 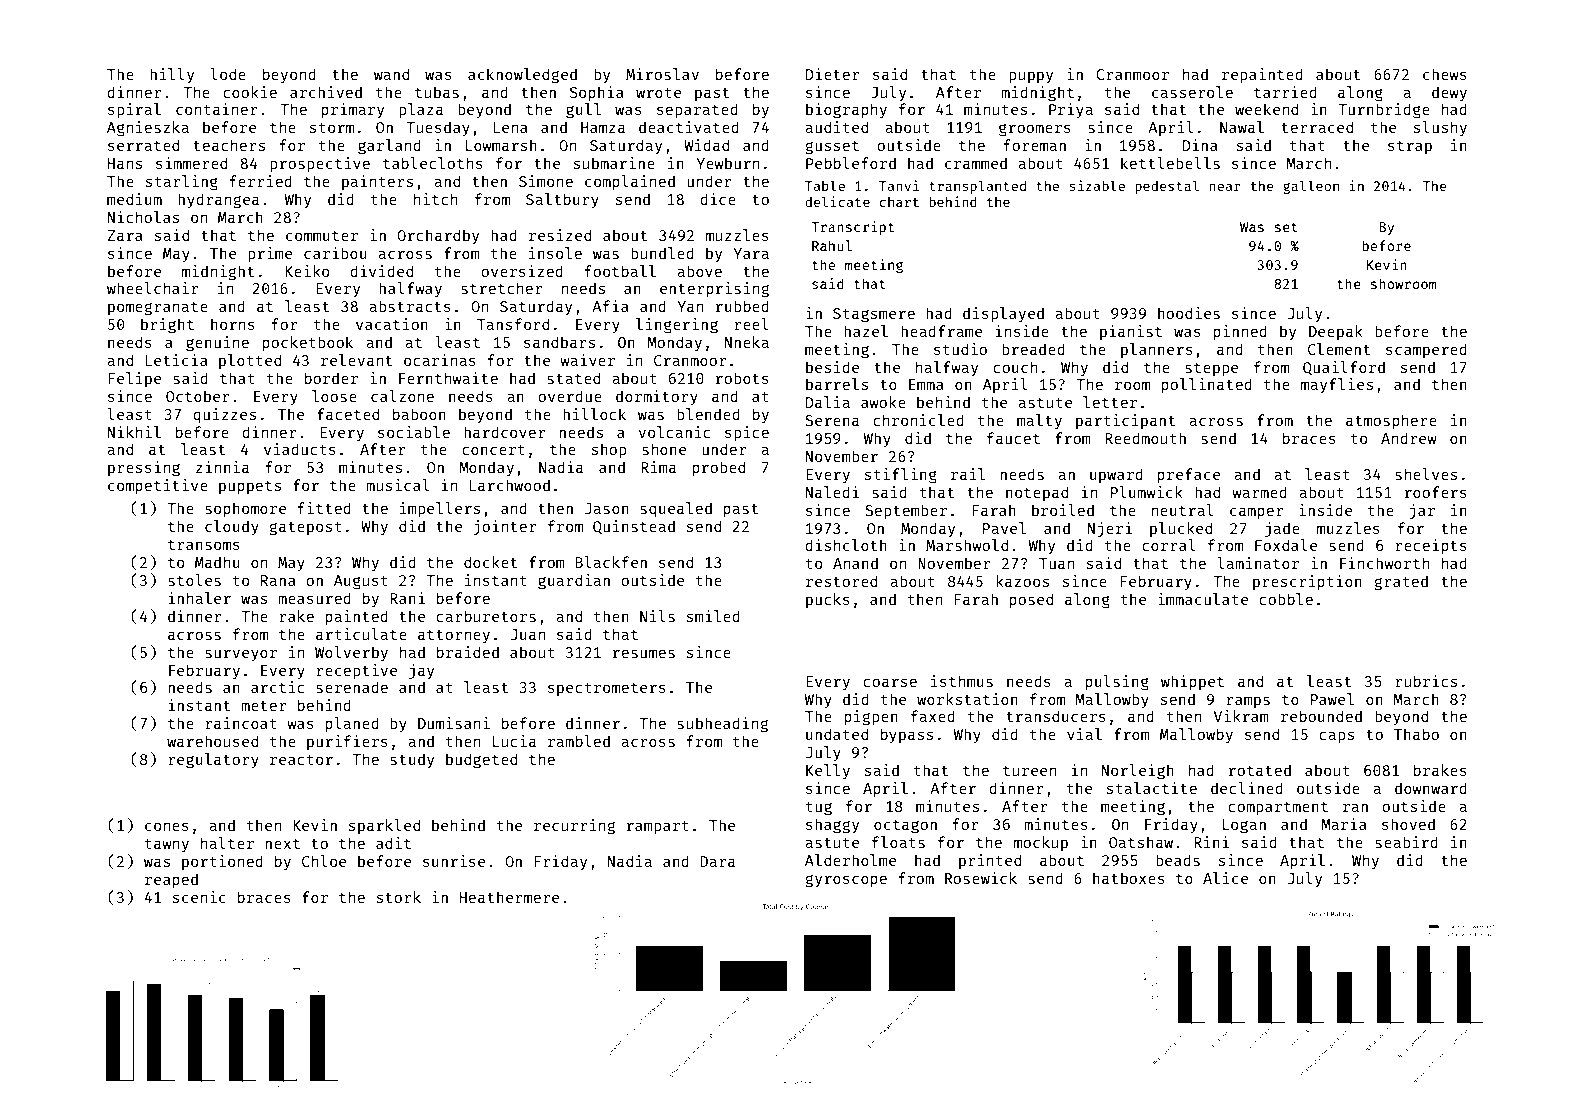 What do you see at coordinates (1311, 187) in the screenshot?
I see `galleon` at bounding box center [1311, 187].
